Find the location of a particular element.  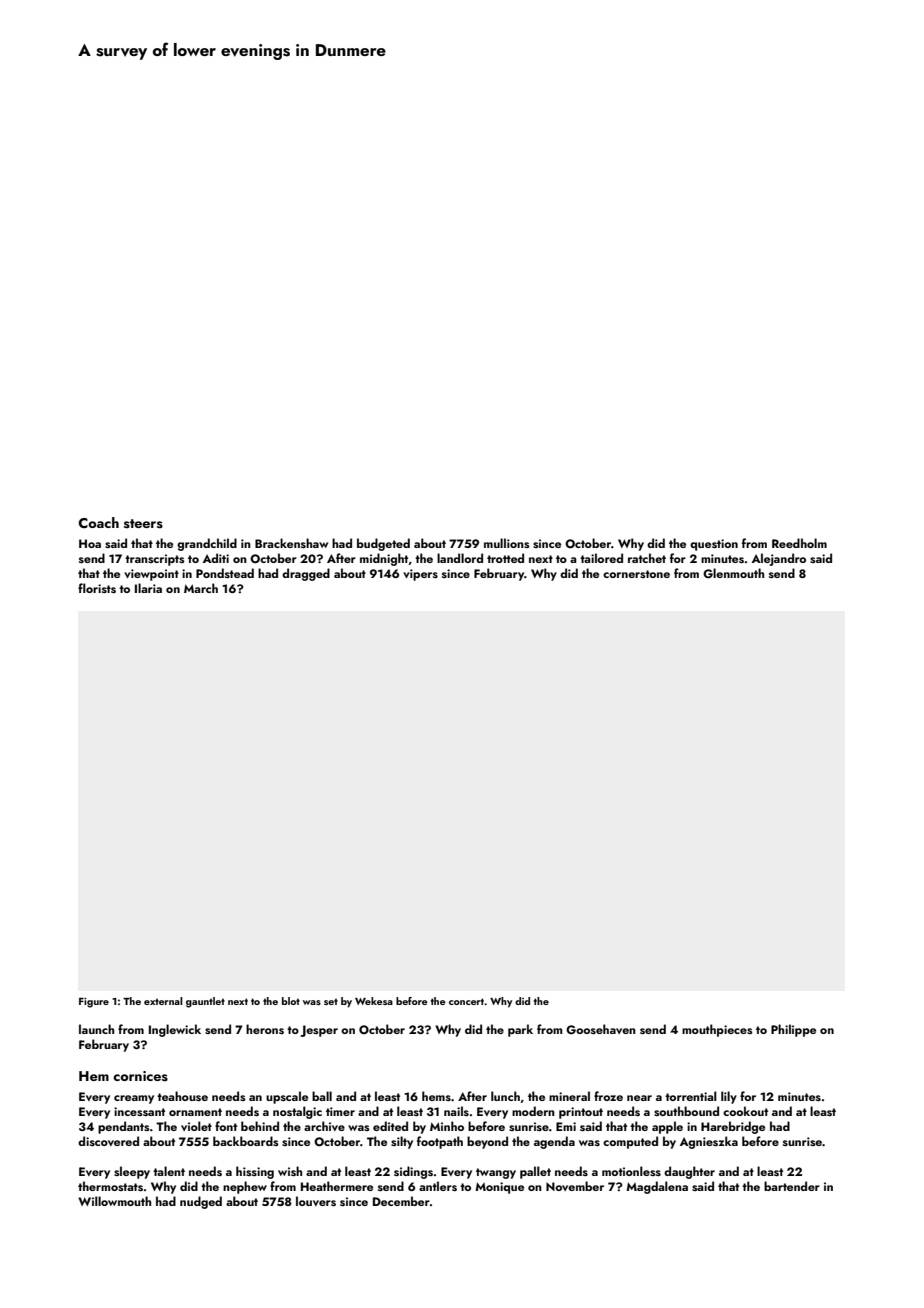

Alejandro is located at coordinates (779, 559).
